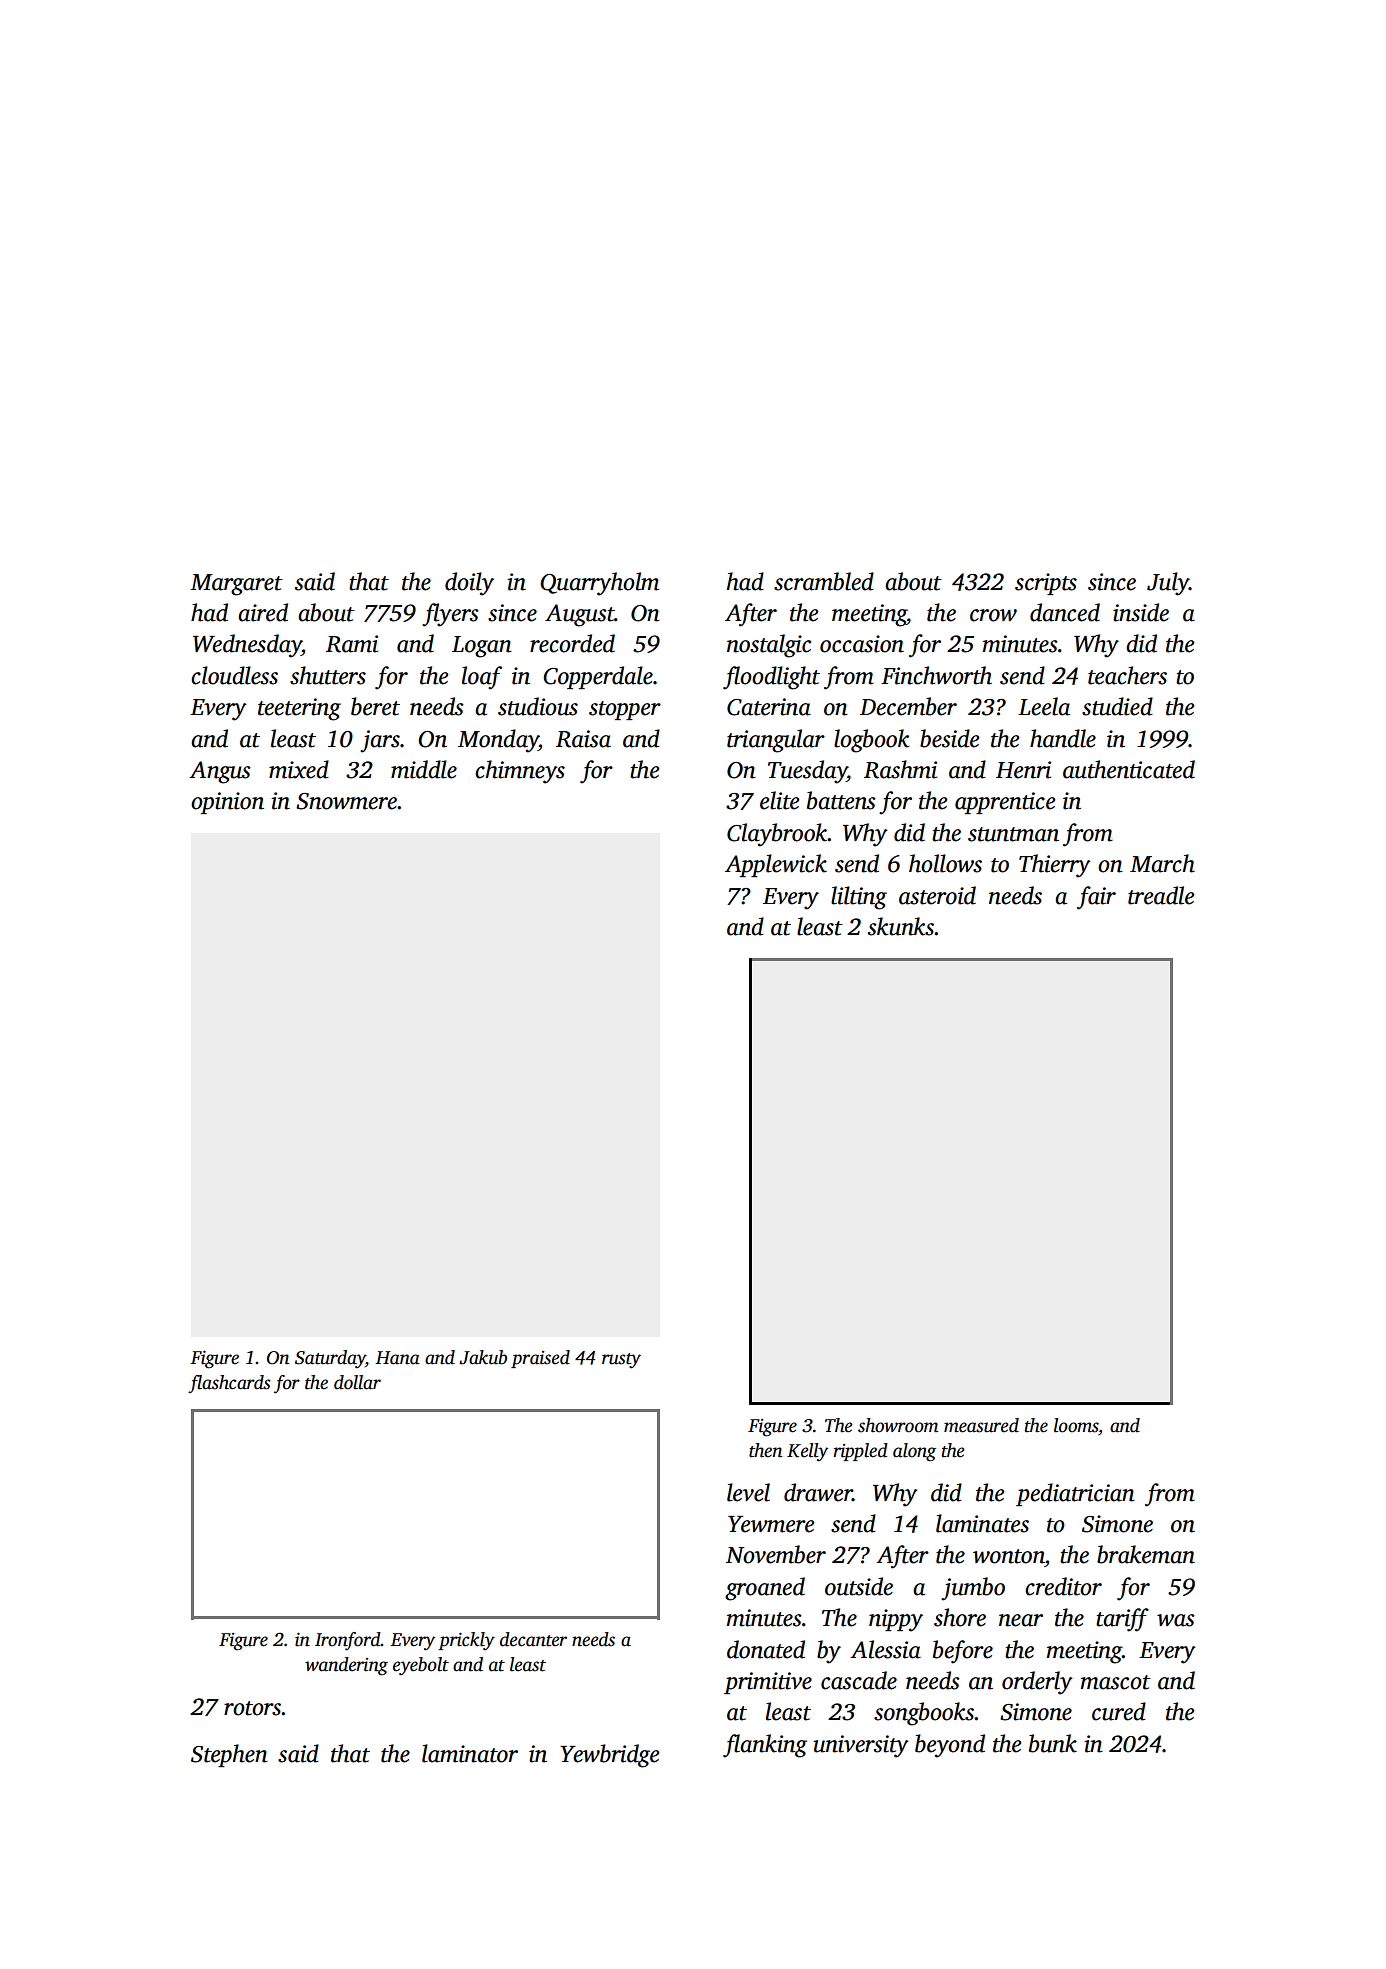 The width and height of the document is (1386, 1969). What do you see at coordinates (1168, 584) in the document?
I see `July` at bounding box center [1168, 584].
